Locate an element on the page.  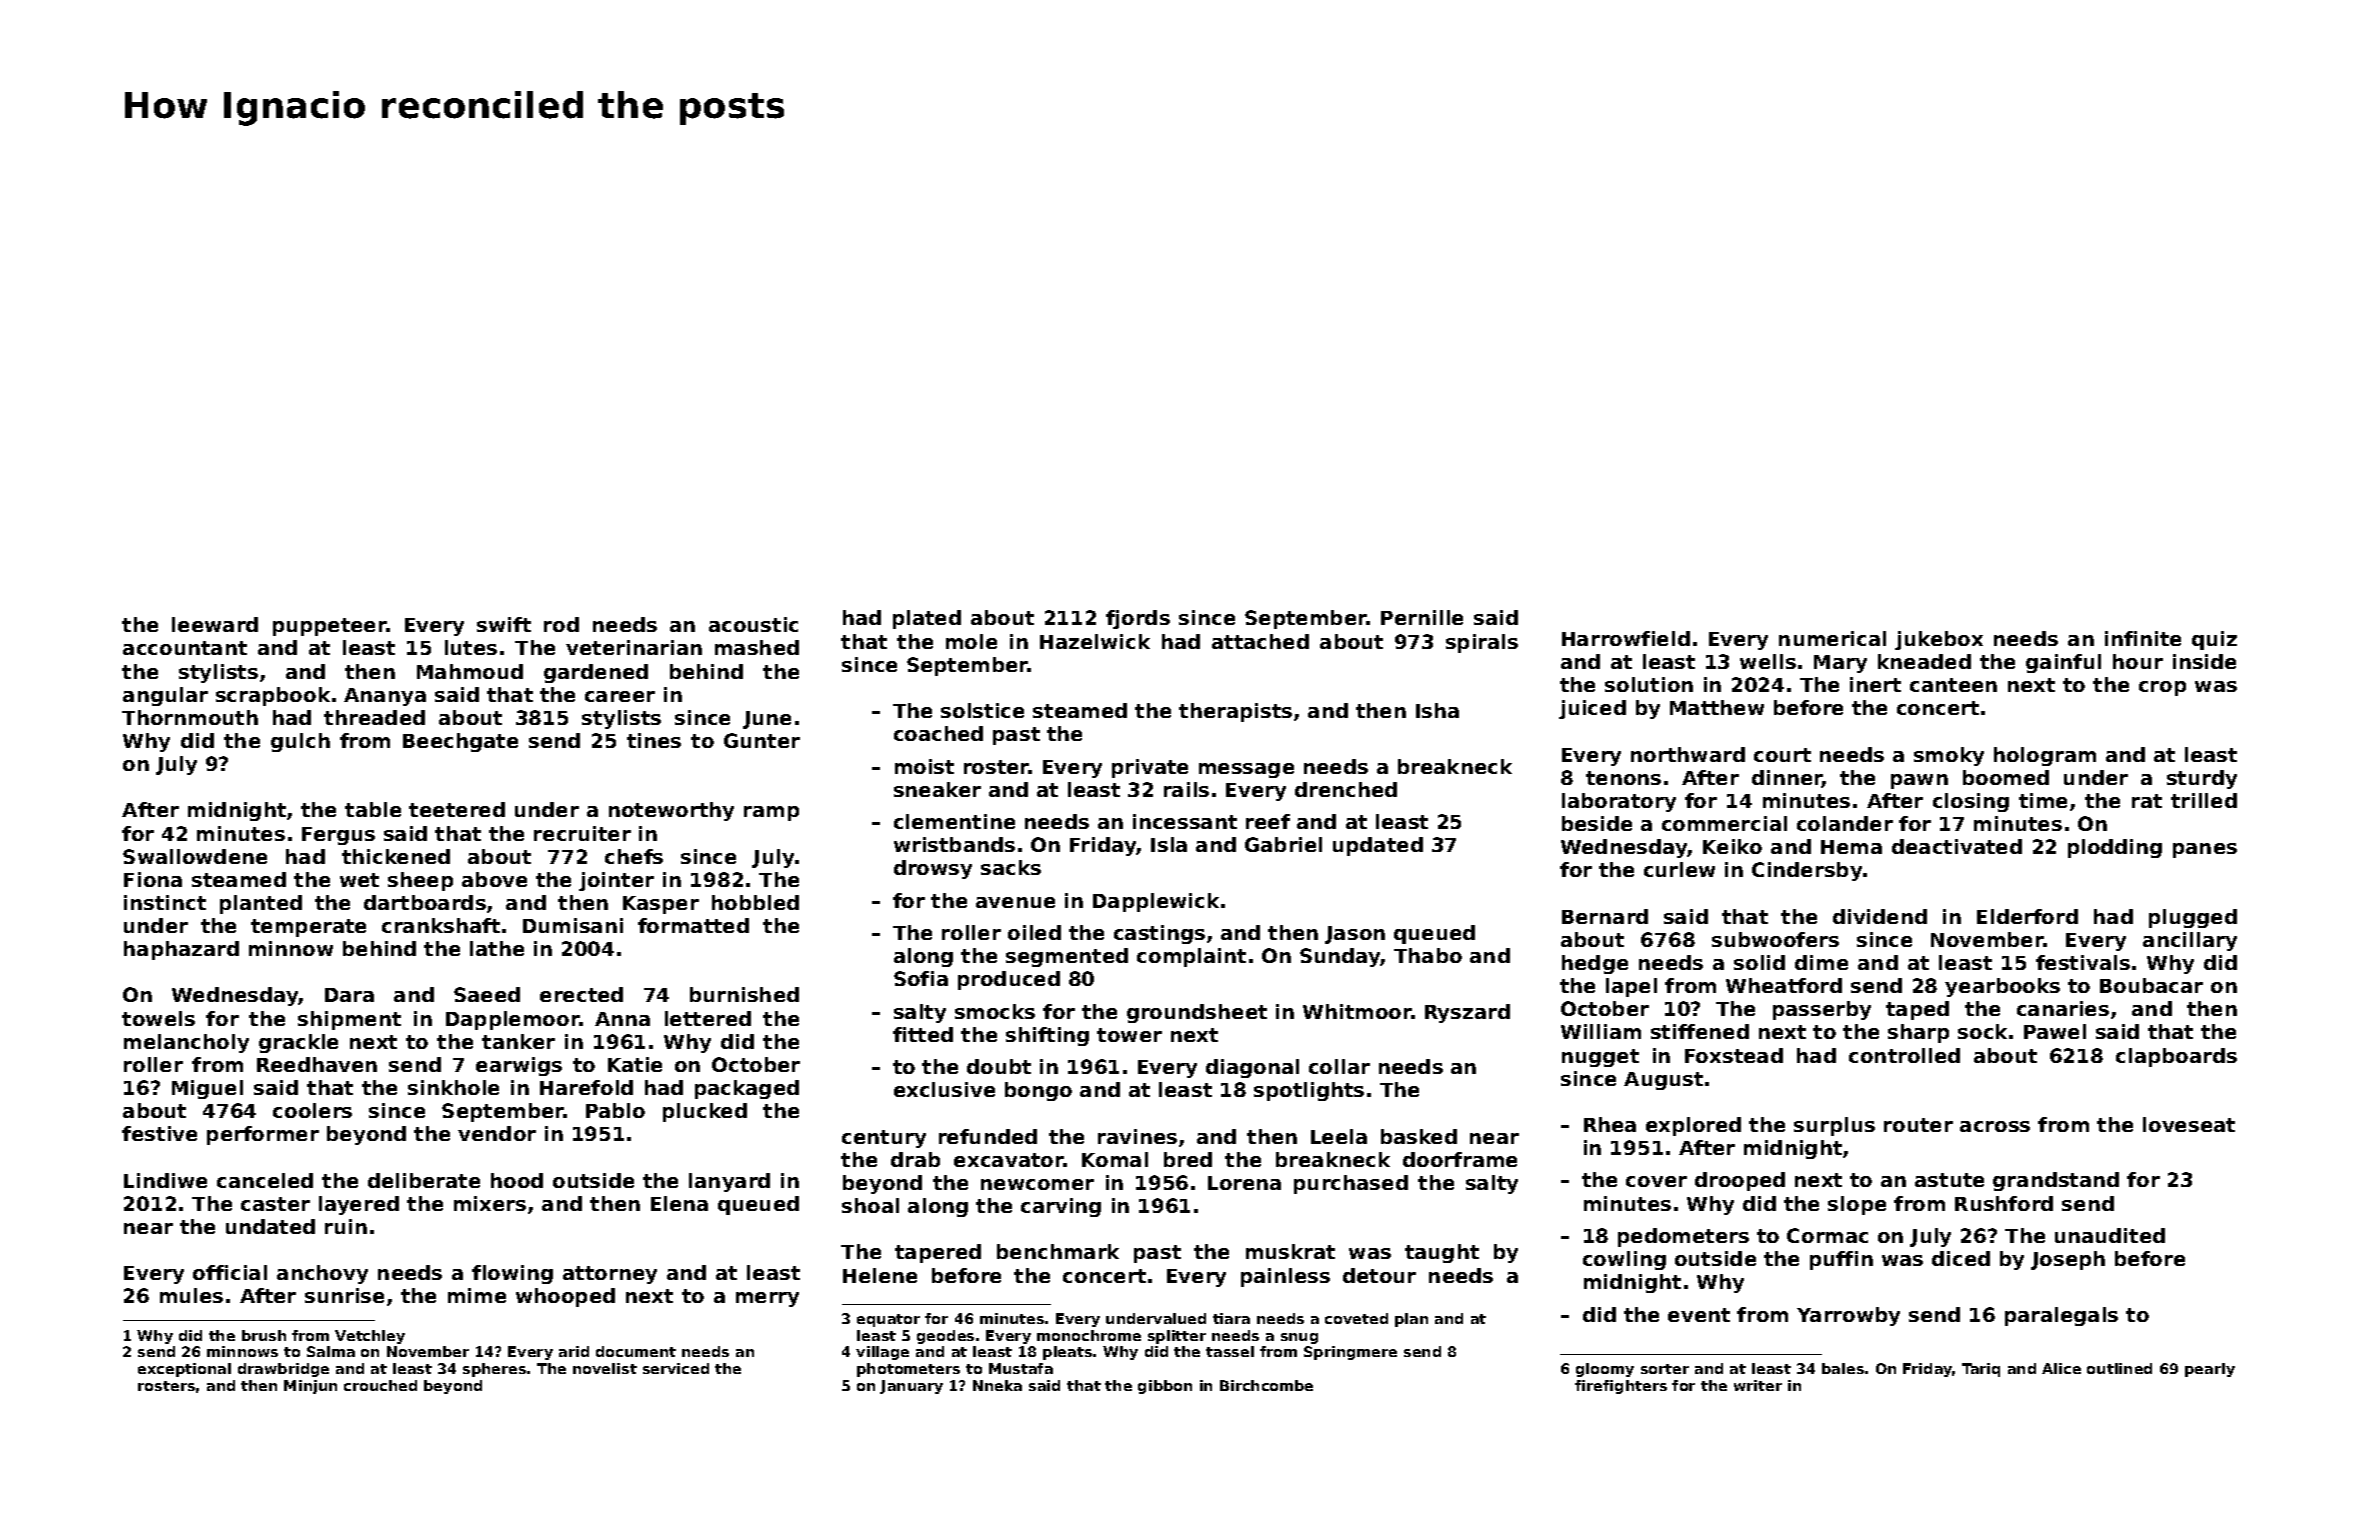
infinite is located at coordinates (2143, 638).
